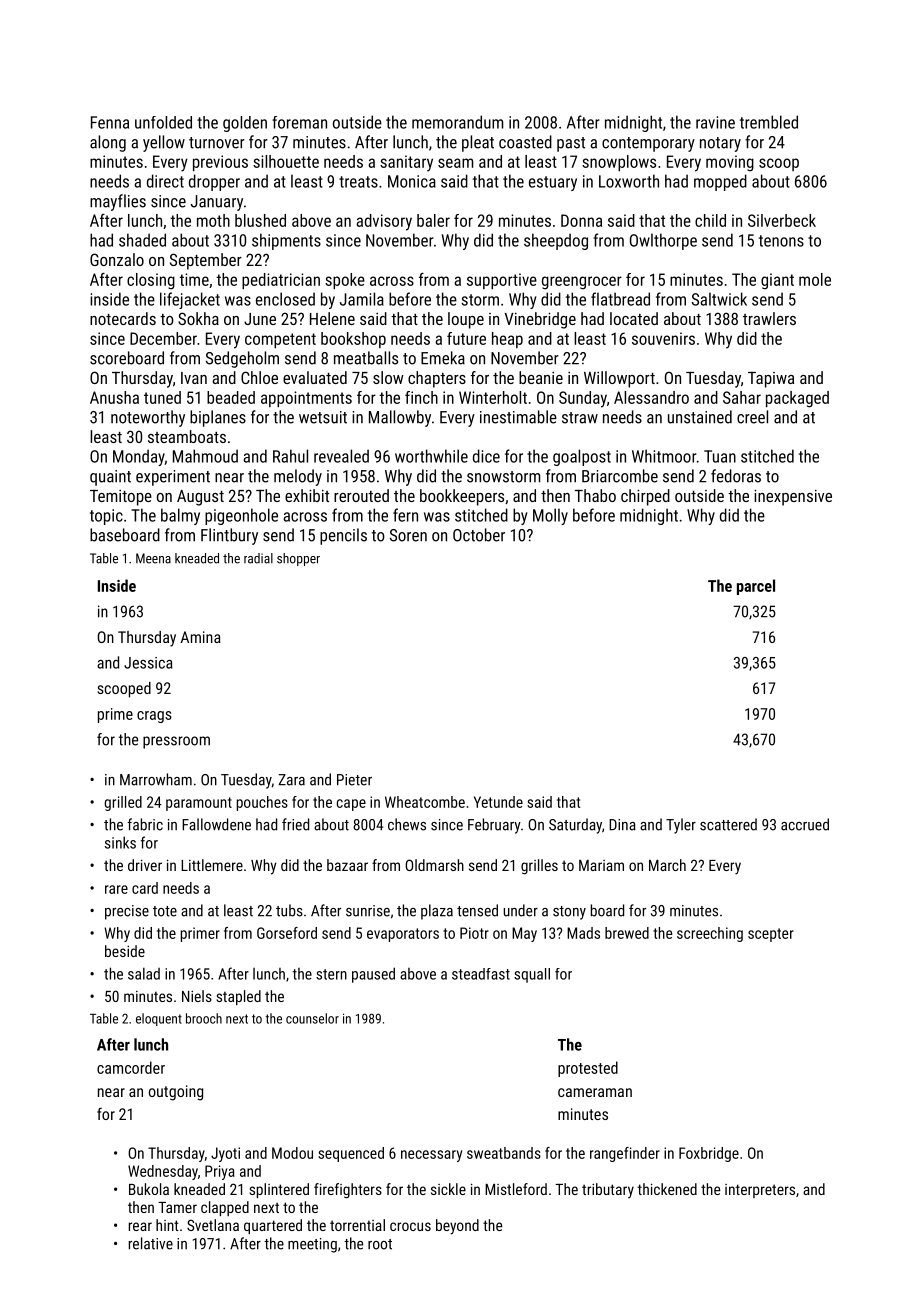 This screenshot has height=1308, width=924. What do you see at coordinates (299, 122) in the screenshot?
I see `foreman` at bounding box center [299, 122].
